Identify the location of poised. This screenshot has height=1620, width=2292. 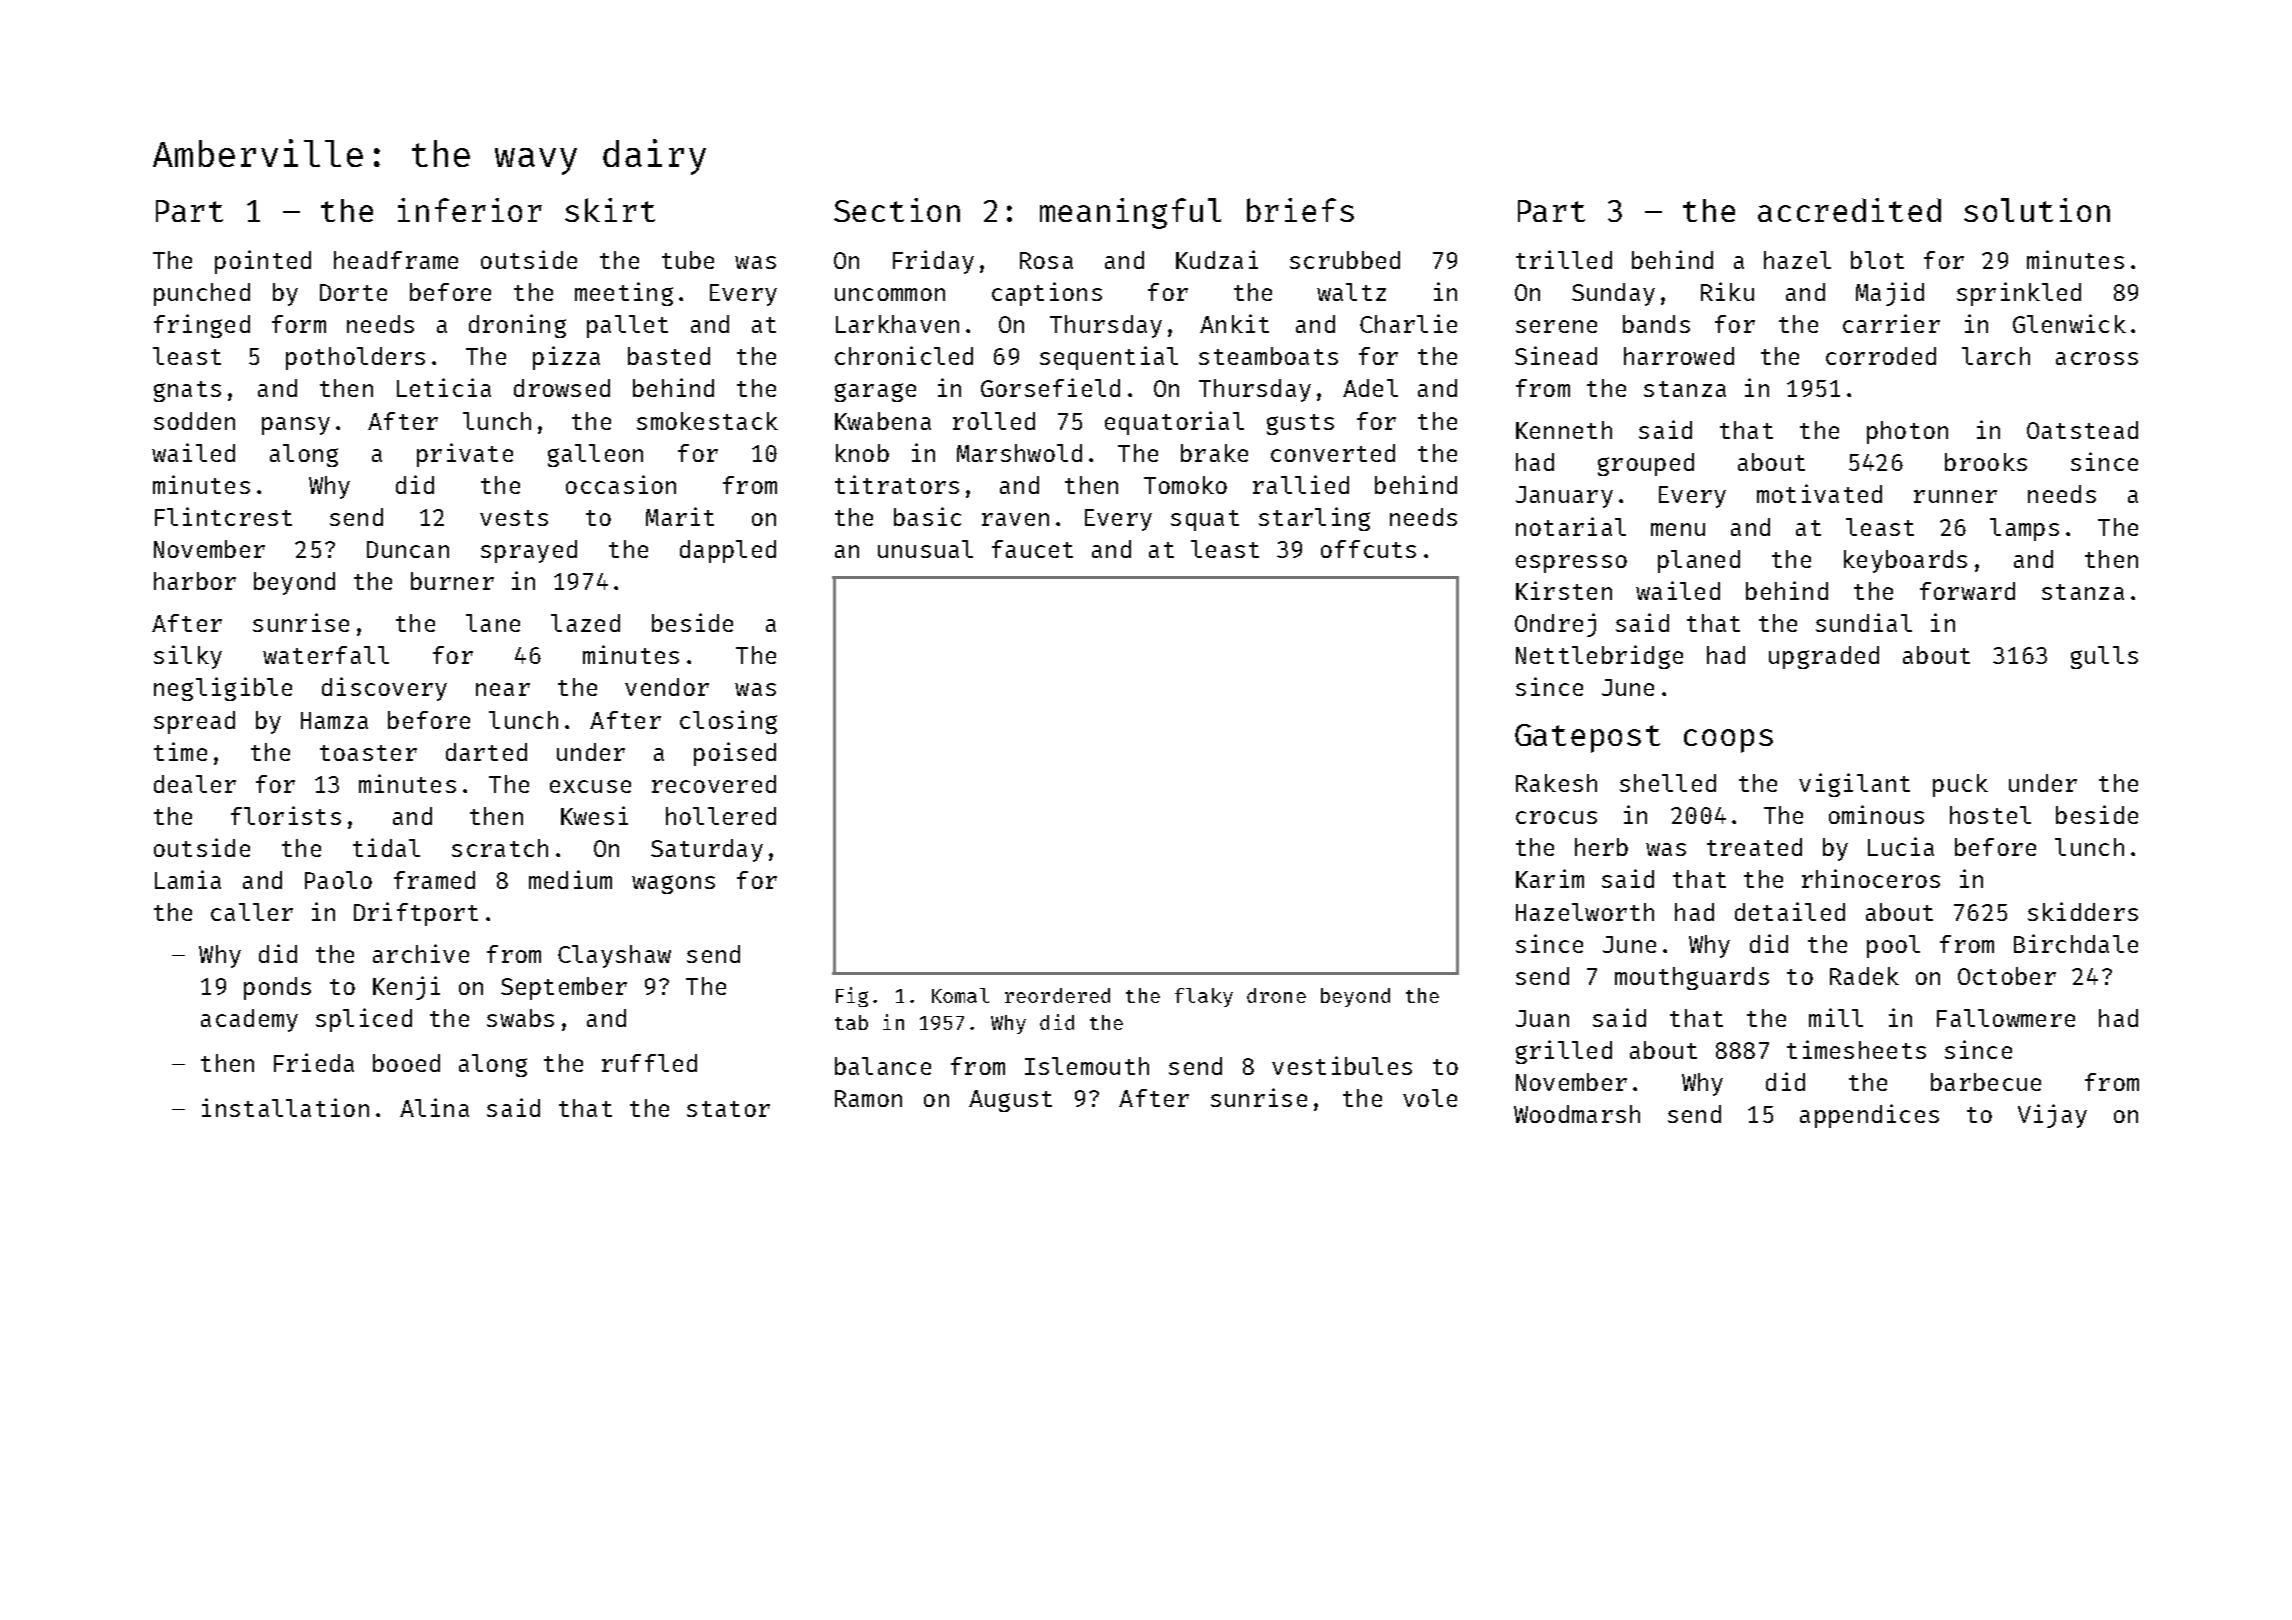
(735, 754).
